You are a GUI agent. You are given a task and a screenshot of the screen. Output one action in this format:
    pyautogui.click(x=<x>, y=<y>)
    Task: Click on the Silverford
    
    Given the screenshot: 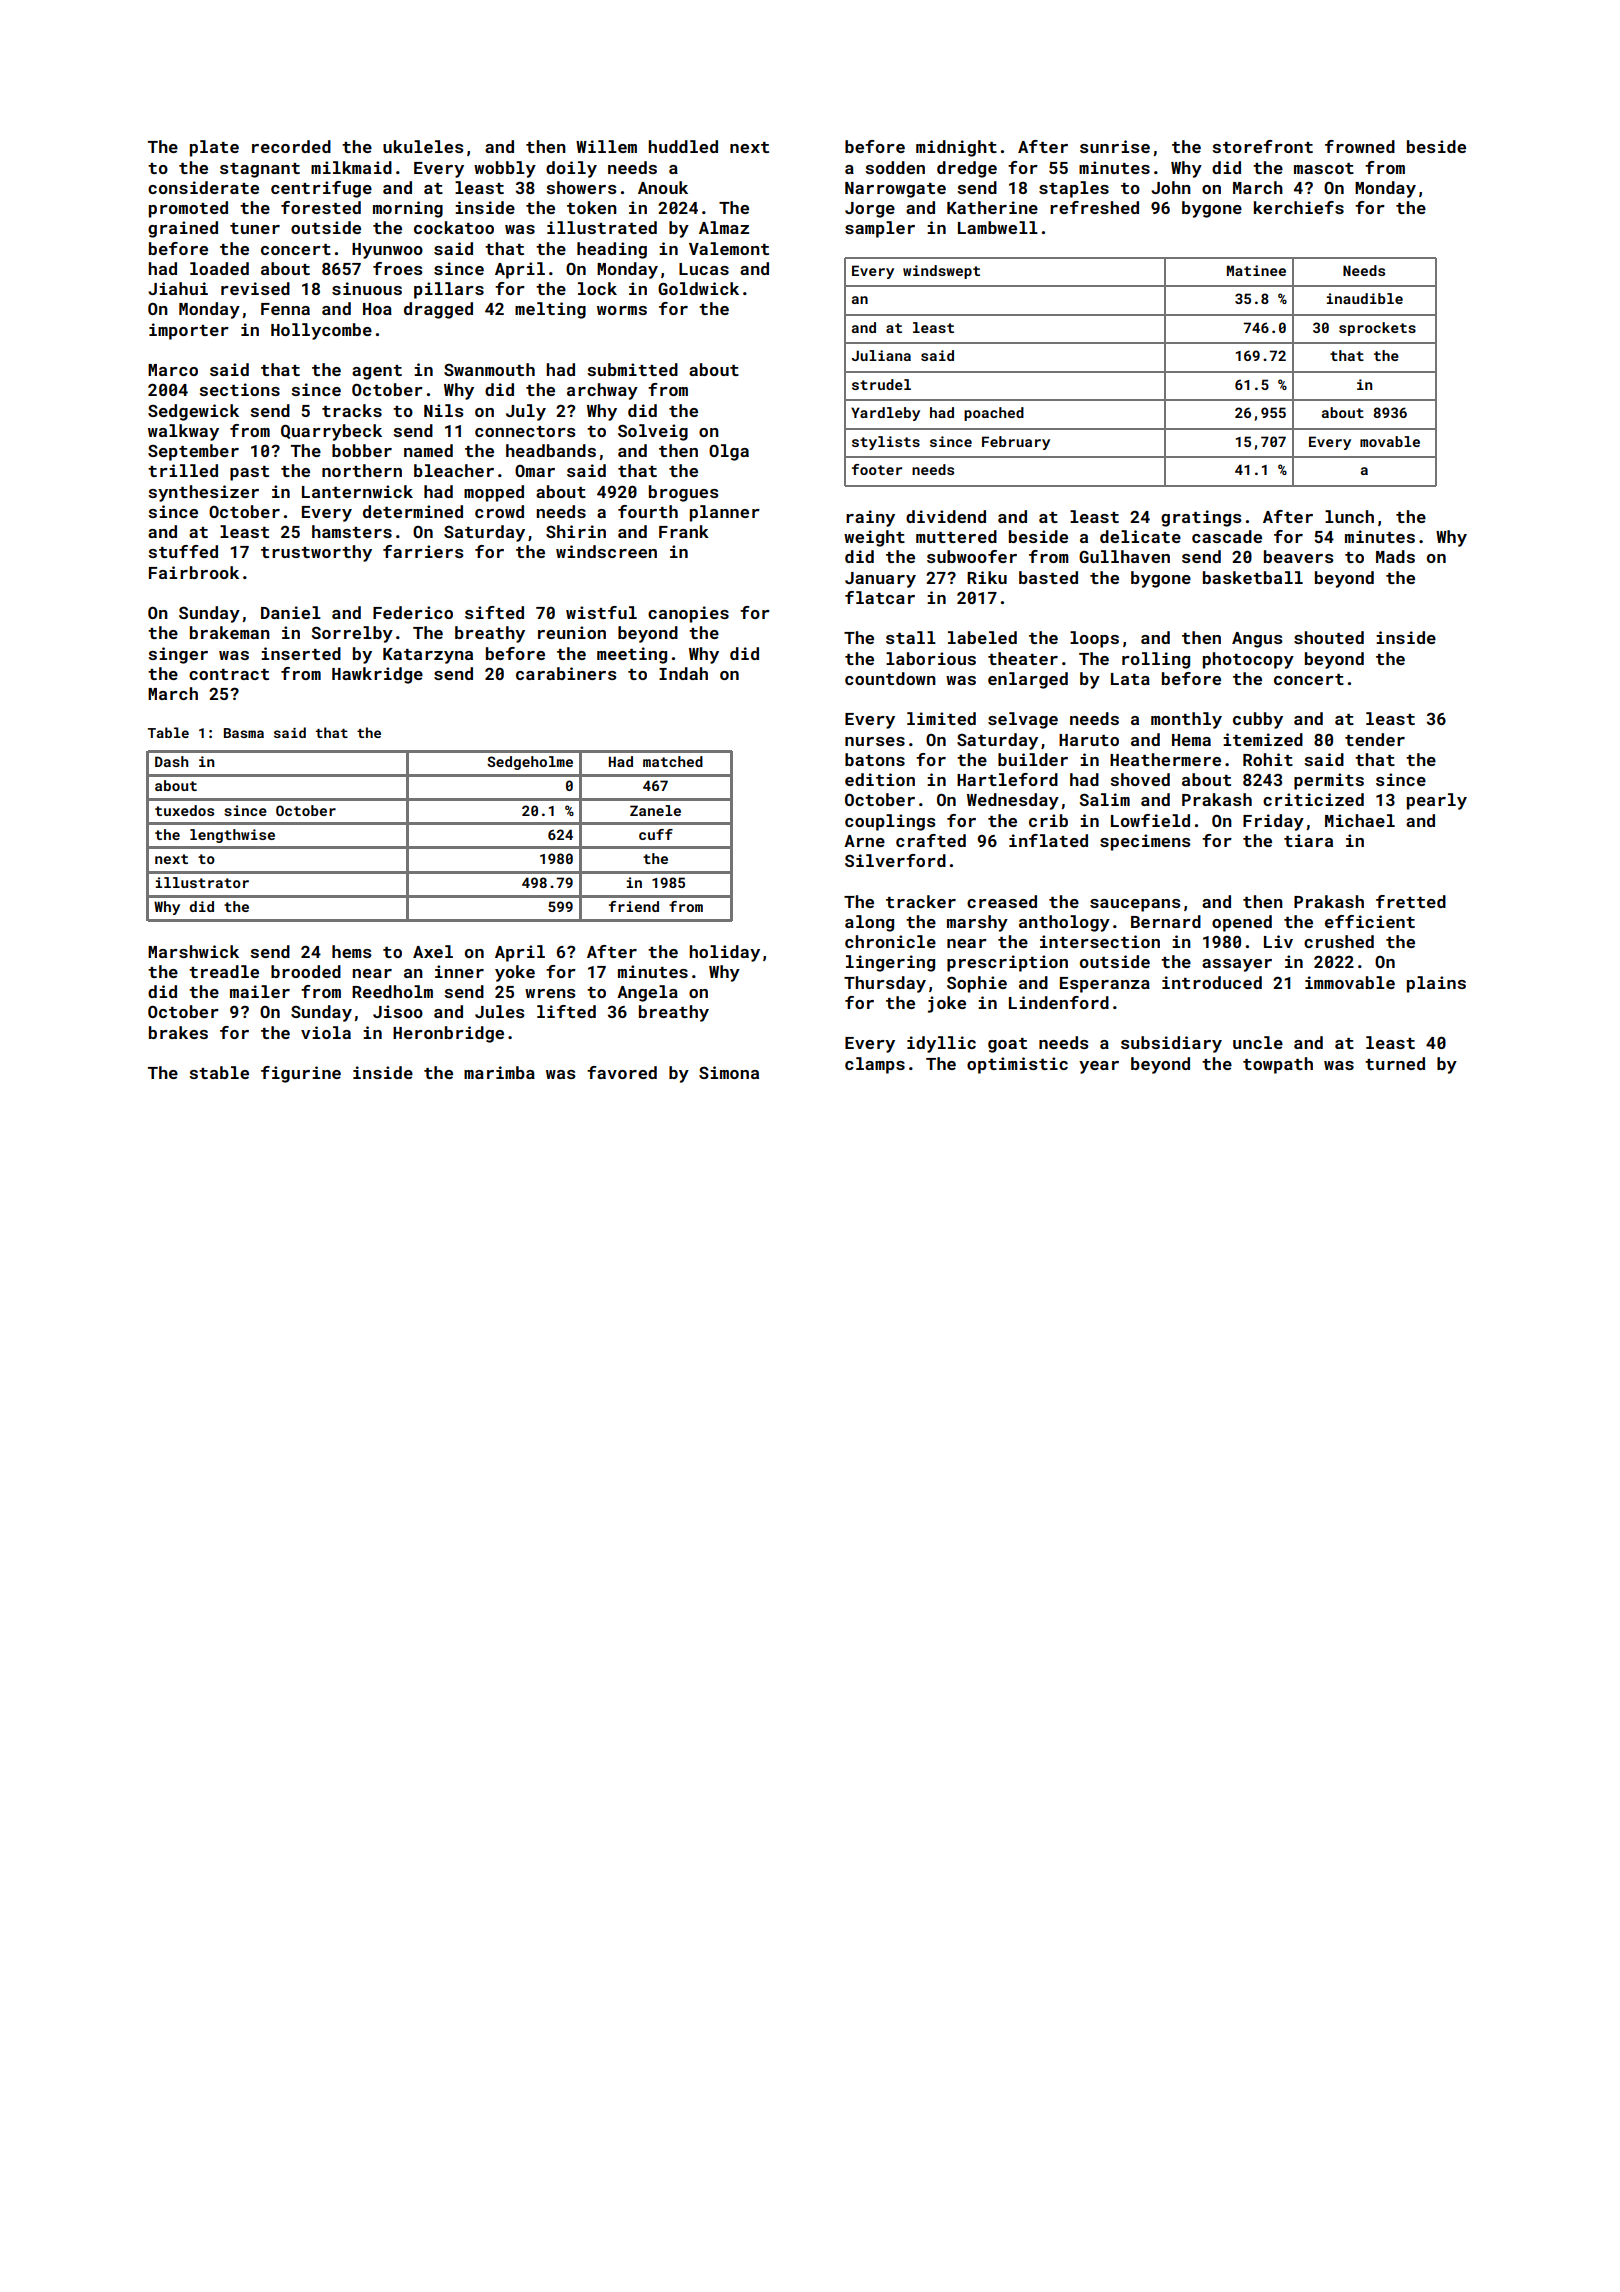 What is the action you would take?
    pyautogui.click(x=895, y=860)
